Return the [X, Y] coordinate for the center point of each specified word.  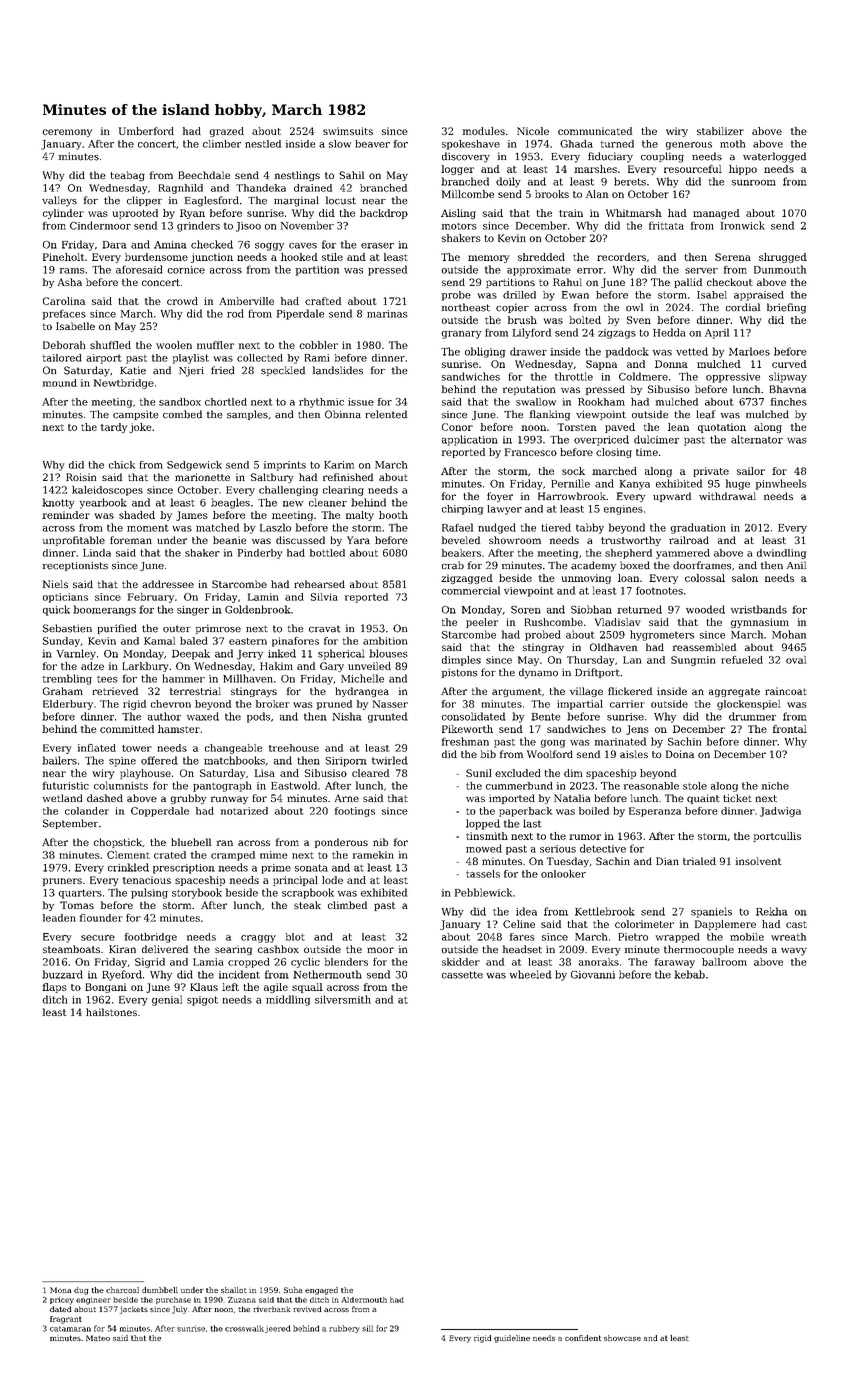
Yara [358, 540]
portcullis [777, 837]
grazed [226, 132]
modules [484, 131]
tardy [114, 428]
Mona [61, 1290]
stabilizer [720, 131]
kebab [689, 974]
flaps [54, 988]
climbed [347, 905]
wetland [62, 798]
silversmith [343, 999]
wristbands [759, 609]
